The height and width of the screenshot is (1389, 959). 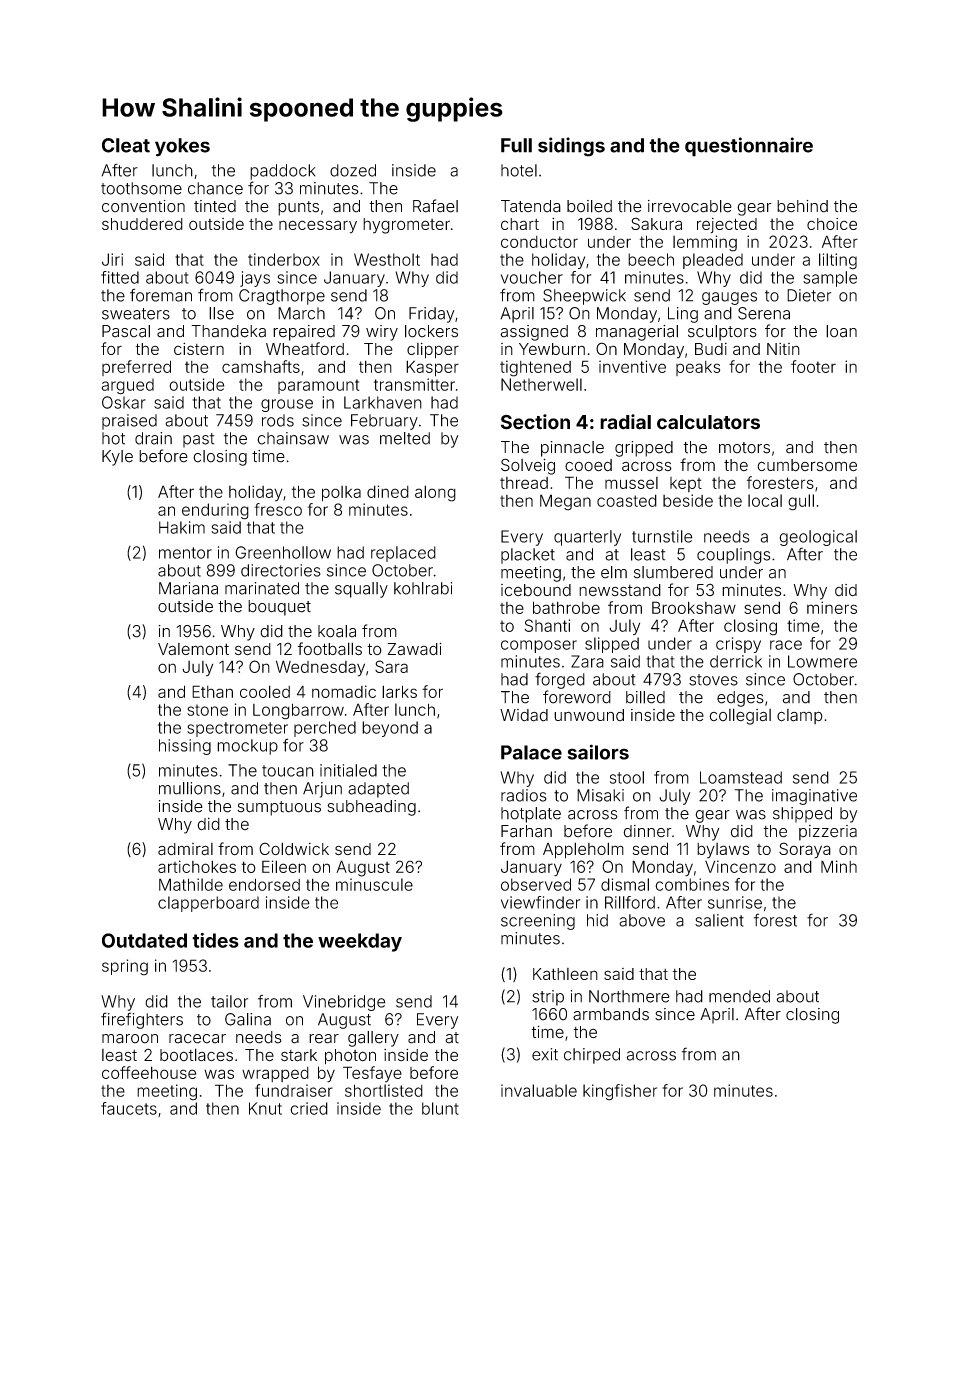 What do you see at coordinates (690, 206) in the screenshot?
I see `irrevocable` at bounding box center [690, 206].
